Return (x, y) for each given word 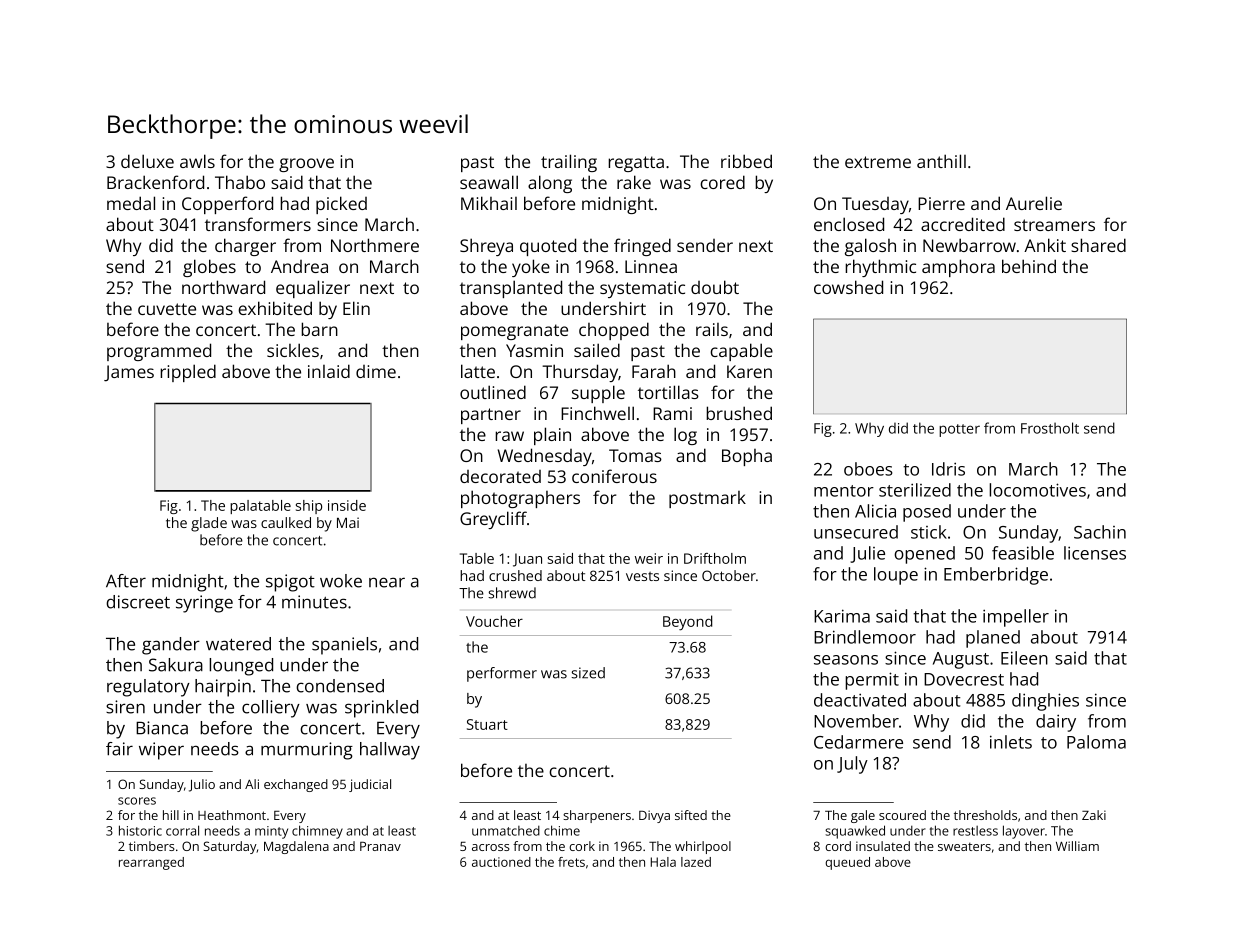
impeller (1016, 618)
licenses (1095, 553)
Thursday (580, 373)
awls (197, 161)
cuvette (167, 309)
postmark (707, 499)
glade (209, 524)
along (550, 184)
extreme (878, 162)
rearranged (151, 863)
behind (1029, 266)
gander (171, 646)
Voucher (494, 621)
